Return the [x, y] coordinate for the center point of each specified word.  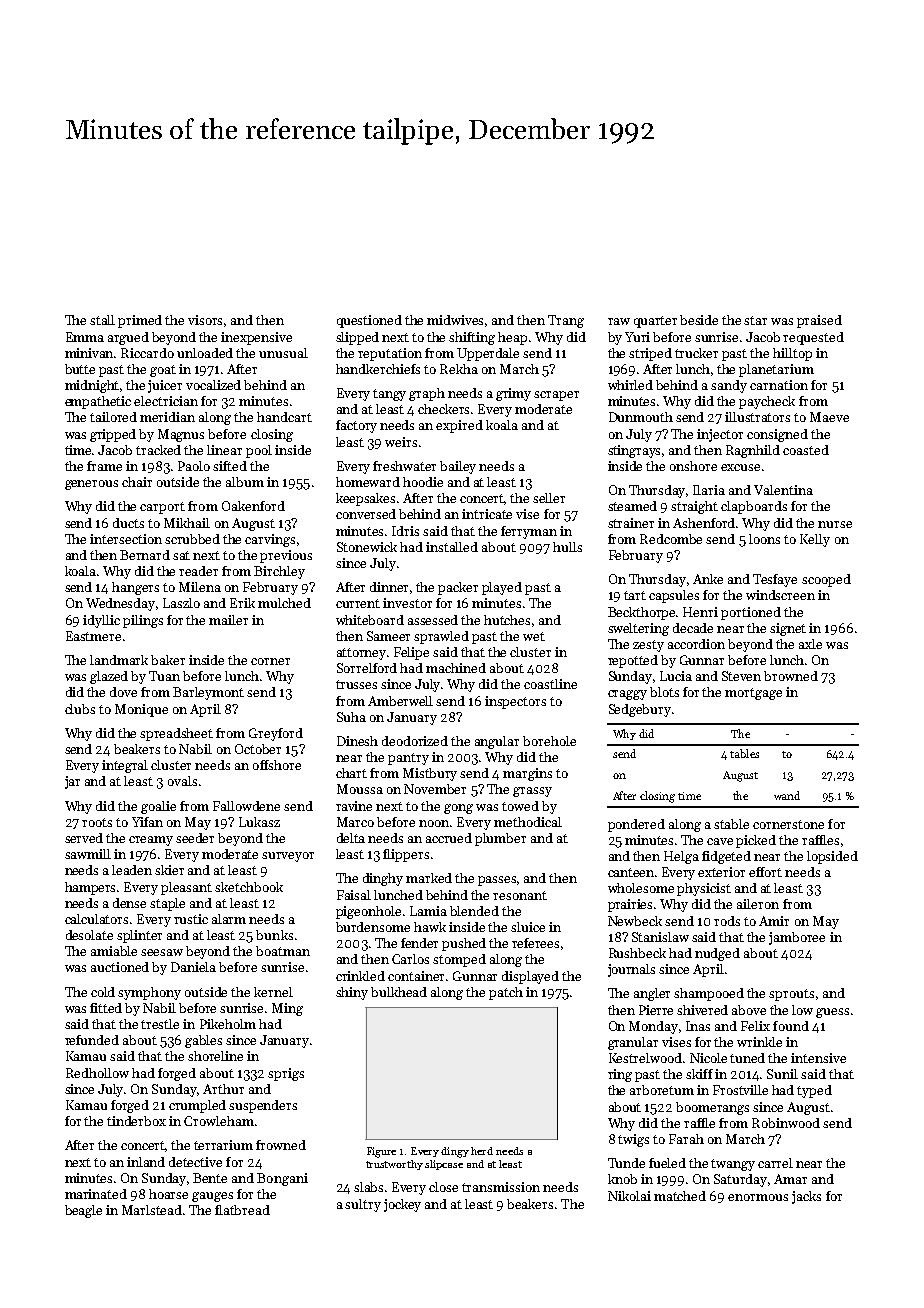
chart [351, 773]
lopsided [832, 857]
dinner [389, 587]
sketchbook [249, 887]
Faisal [354, 895]
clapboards [754, 507]
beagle [83, 1211]
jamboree [797, 938]
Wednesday [120, 604]
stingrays [634, 451]
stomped [459, 960]
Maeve [829, 417]
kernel [273, 992]
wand [787, 795]
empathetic [98, 402]
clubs [80, 709]
